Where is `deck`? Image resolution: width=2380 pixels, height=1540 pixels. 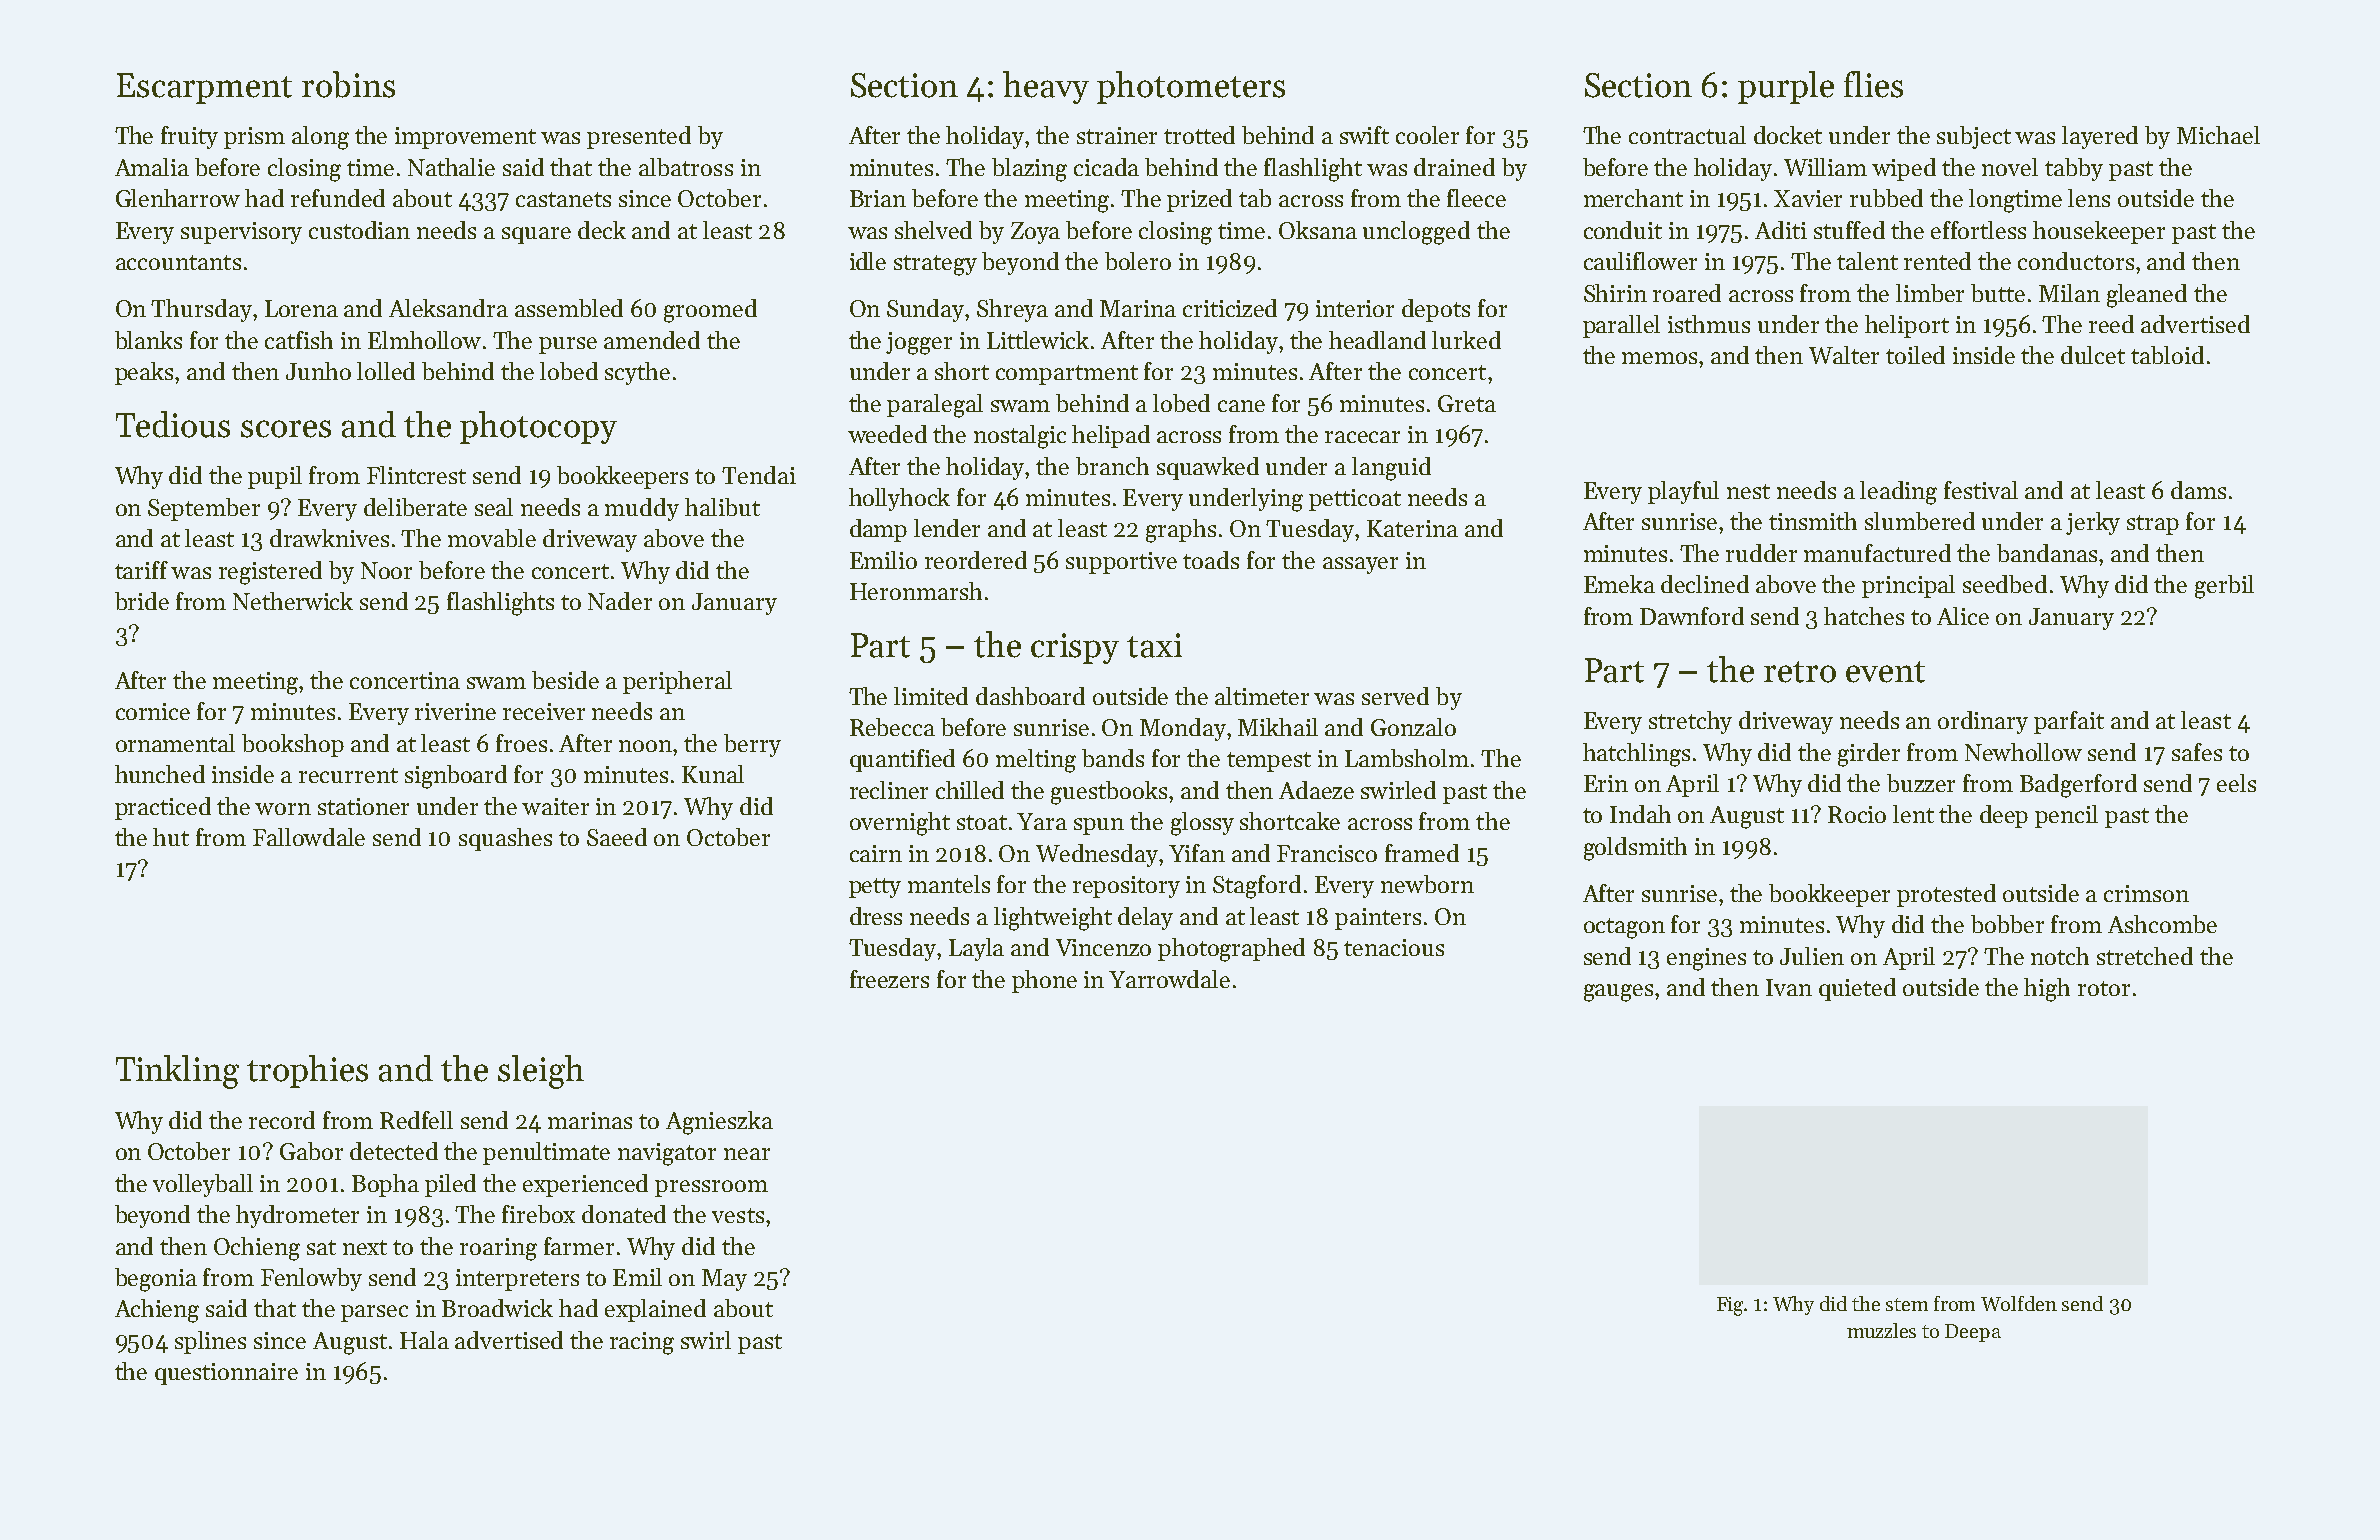
deck is located at coordinates (602, 230).
